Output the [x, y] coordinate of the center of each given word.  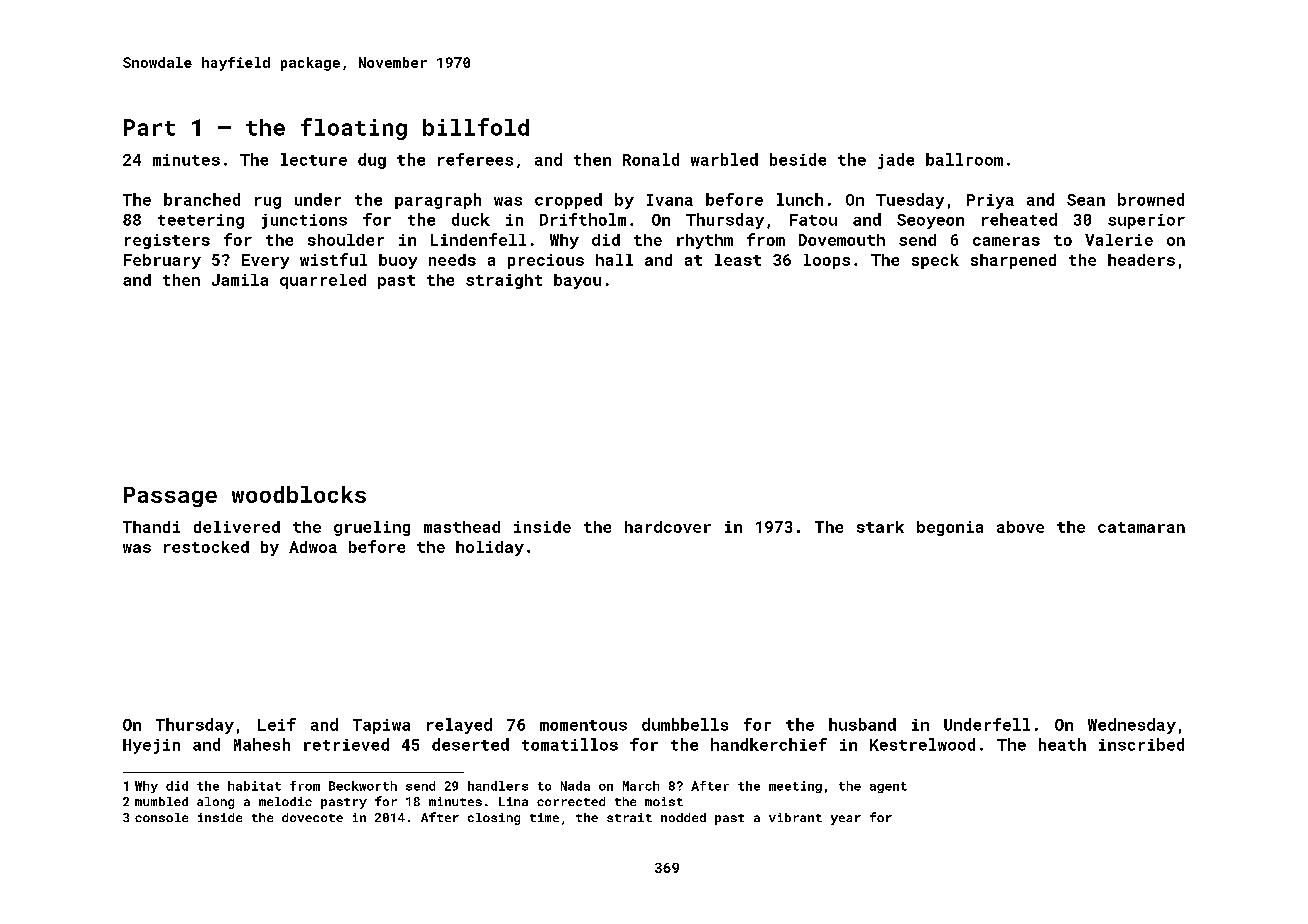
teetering [201, 221]
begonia [950, 528]
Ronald [651, 159]
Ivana [670, 200]
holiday [490, 548]
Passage [170, 497]
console [161, 817]
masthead [462, 527]
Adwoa [313, 547]
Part [149, 127]
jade [896, 161]
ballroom [964, 159]
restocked [206, 547]
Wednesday [1132, 726]
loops [827, 261]
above [1020, 527]
